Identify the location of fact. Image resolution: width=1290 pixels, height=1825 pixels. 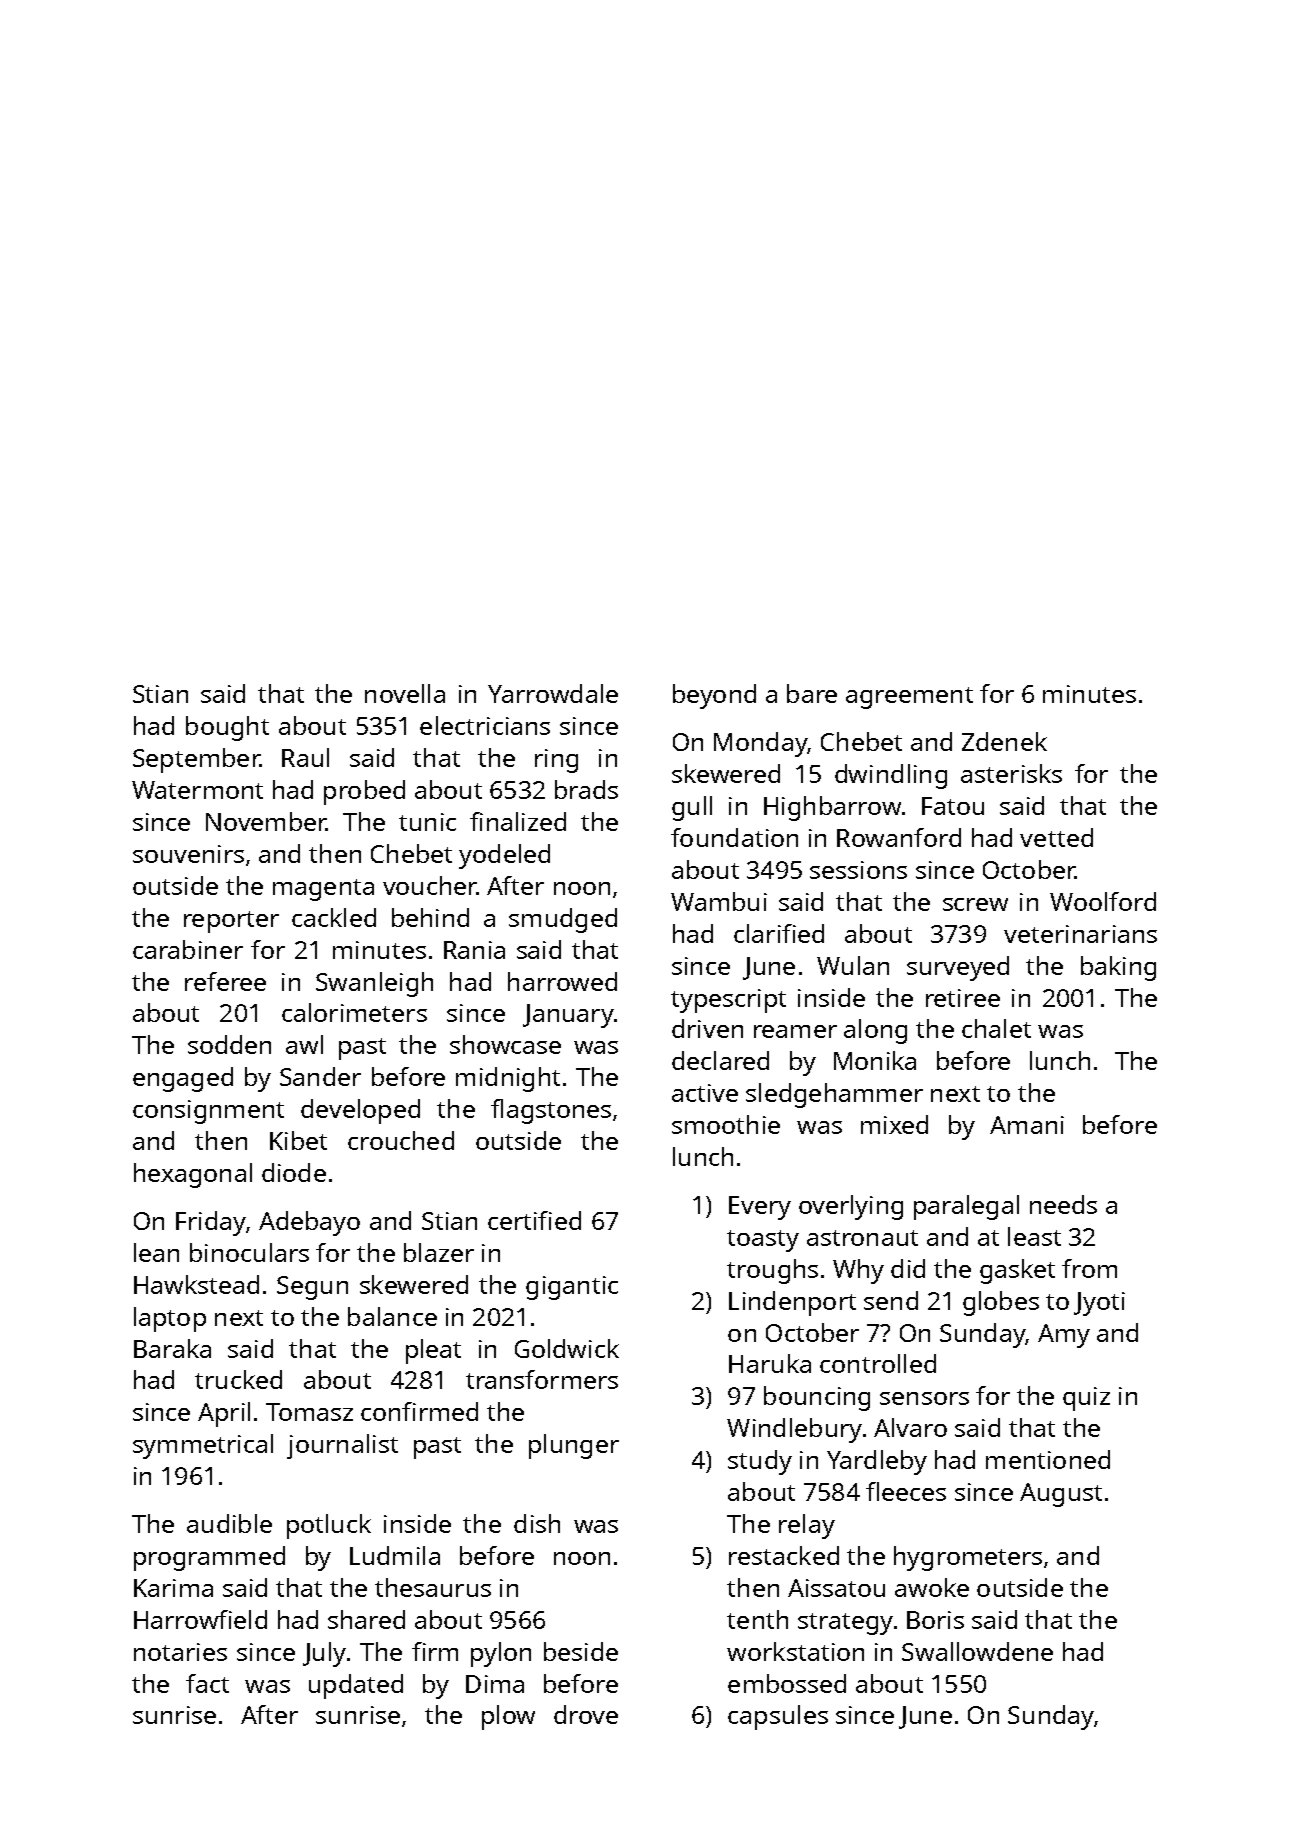
(207, 1683).
